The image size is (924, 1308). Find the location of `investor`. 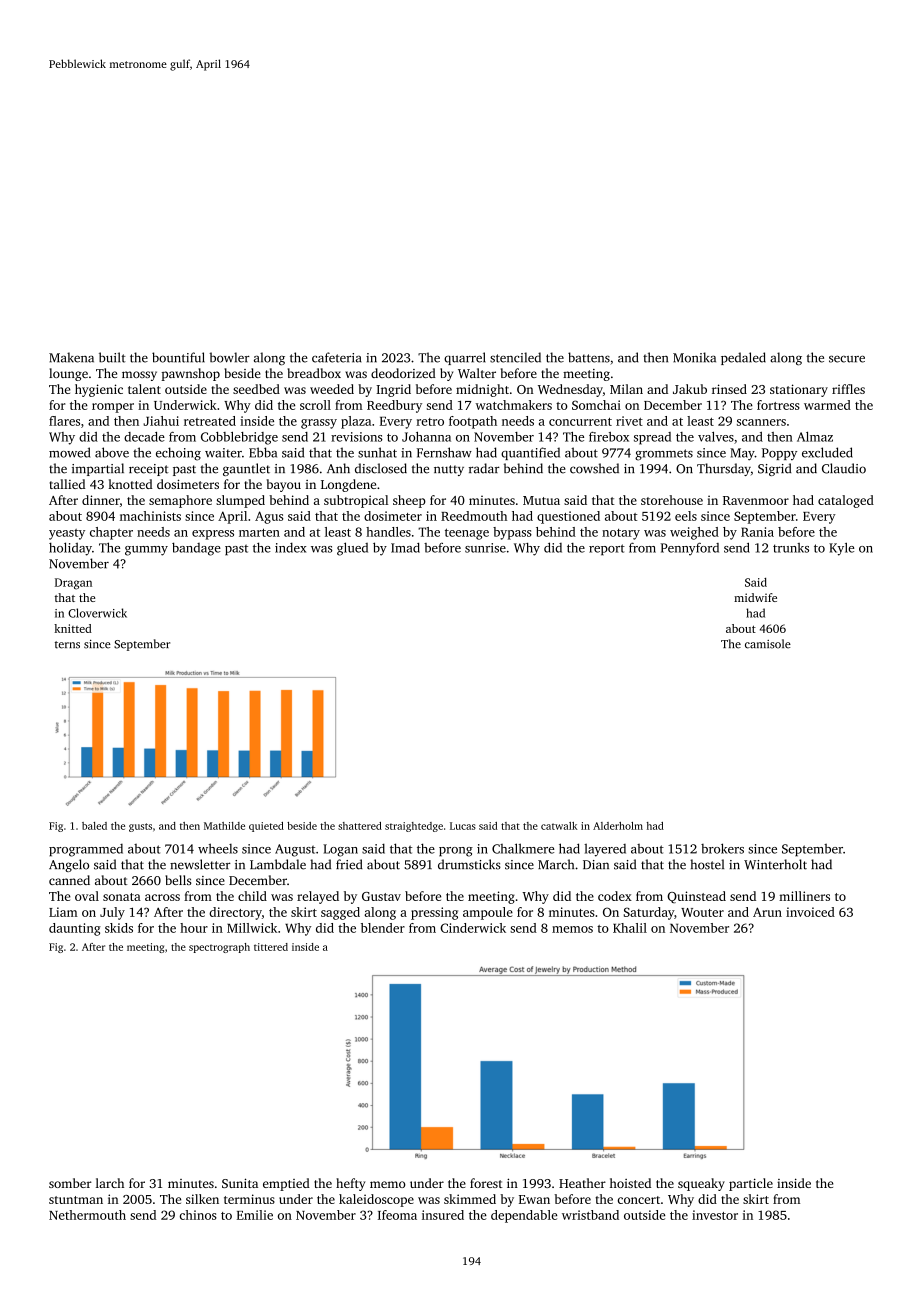

investor is located at coordinates (715, 1215).
